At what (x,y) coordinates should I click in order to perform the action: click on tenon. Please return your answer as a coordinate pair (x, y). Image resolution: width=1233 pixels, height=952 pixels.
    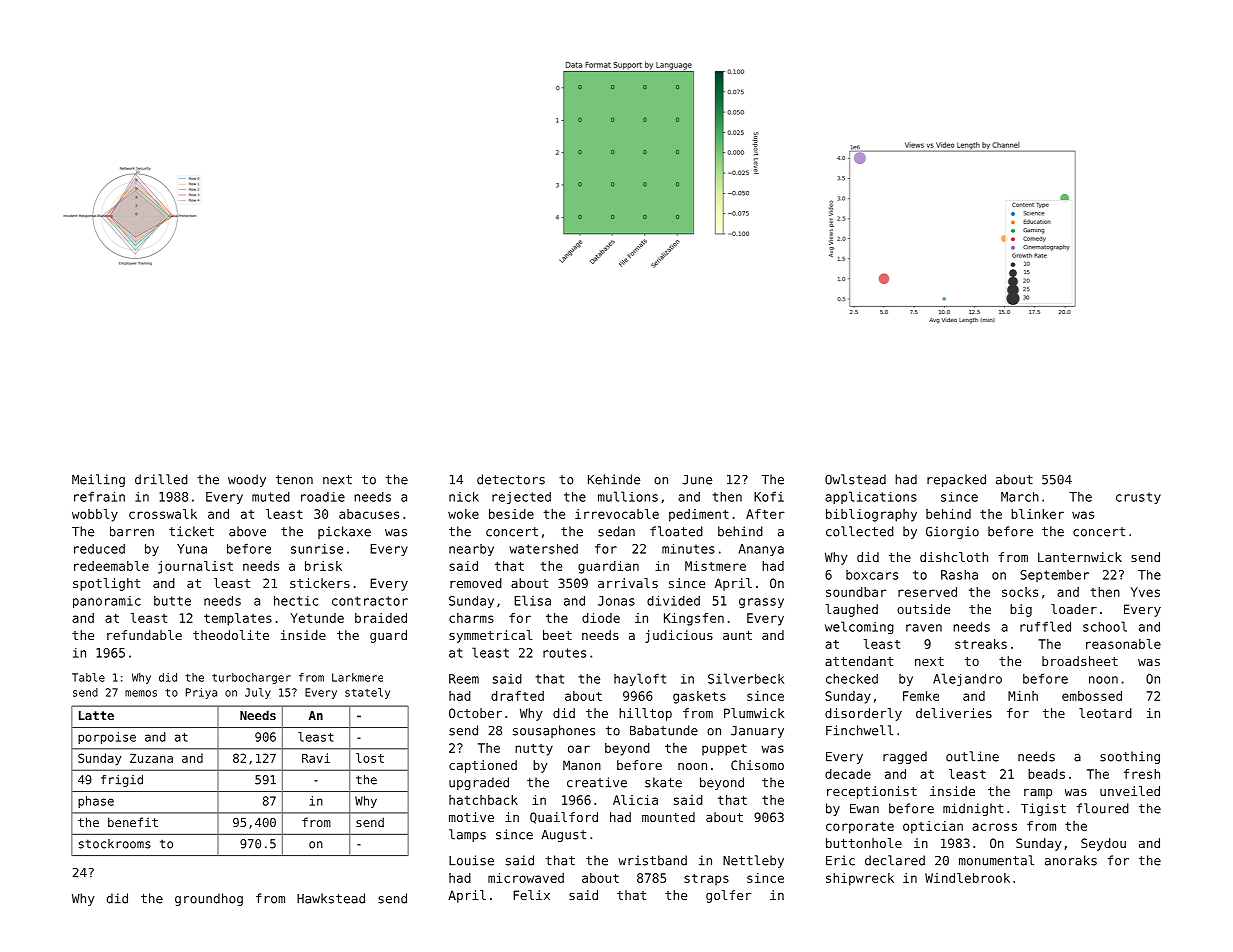
    Looking at the image, I should click on (294, 480).
